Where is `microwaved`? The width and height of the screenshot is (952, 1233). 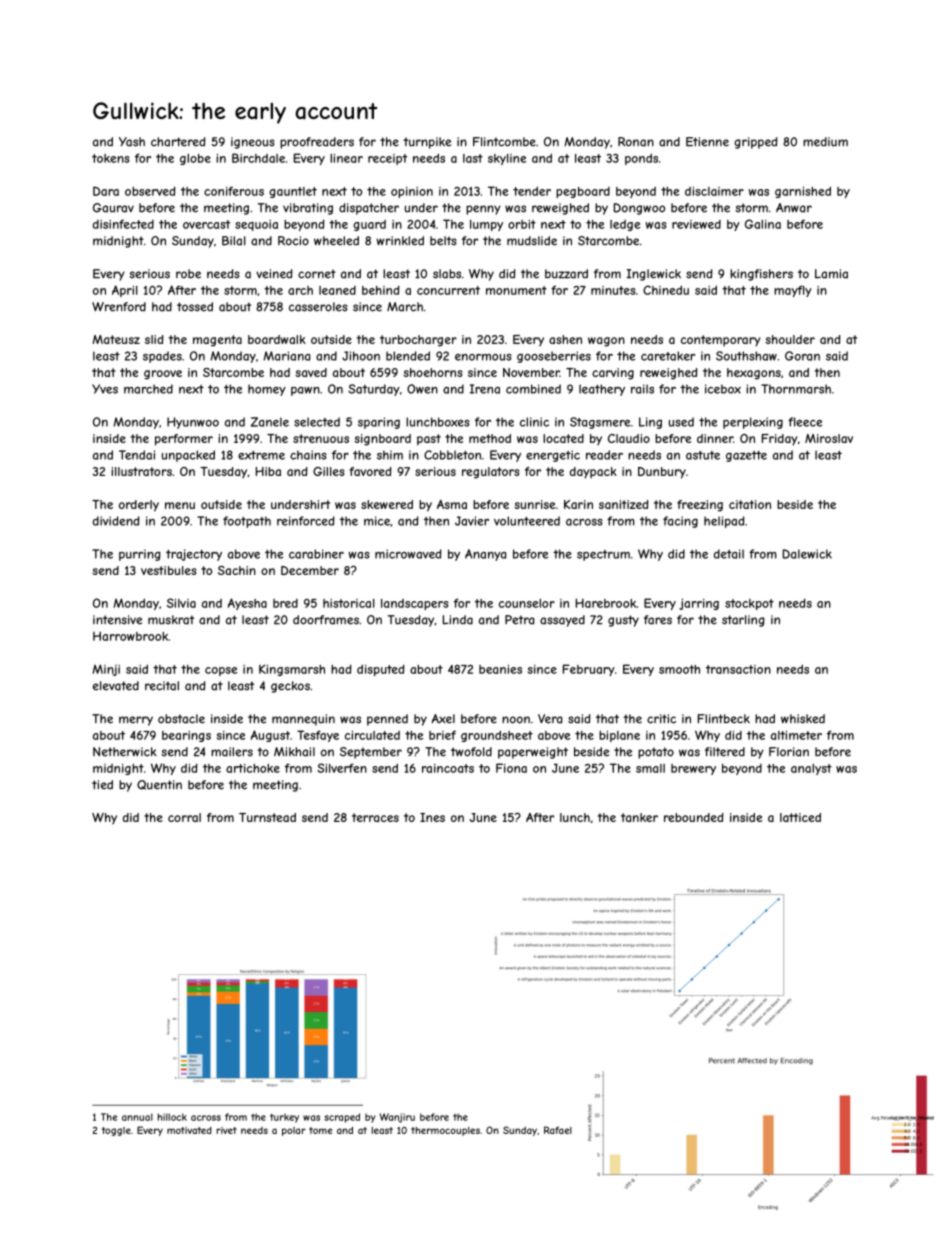 microwaved is located at coordinates (408, 554).
